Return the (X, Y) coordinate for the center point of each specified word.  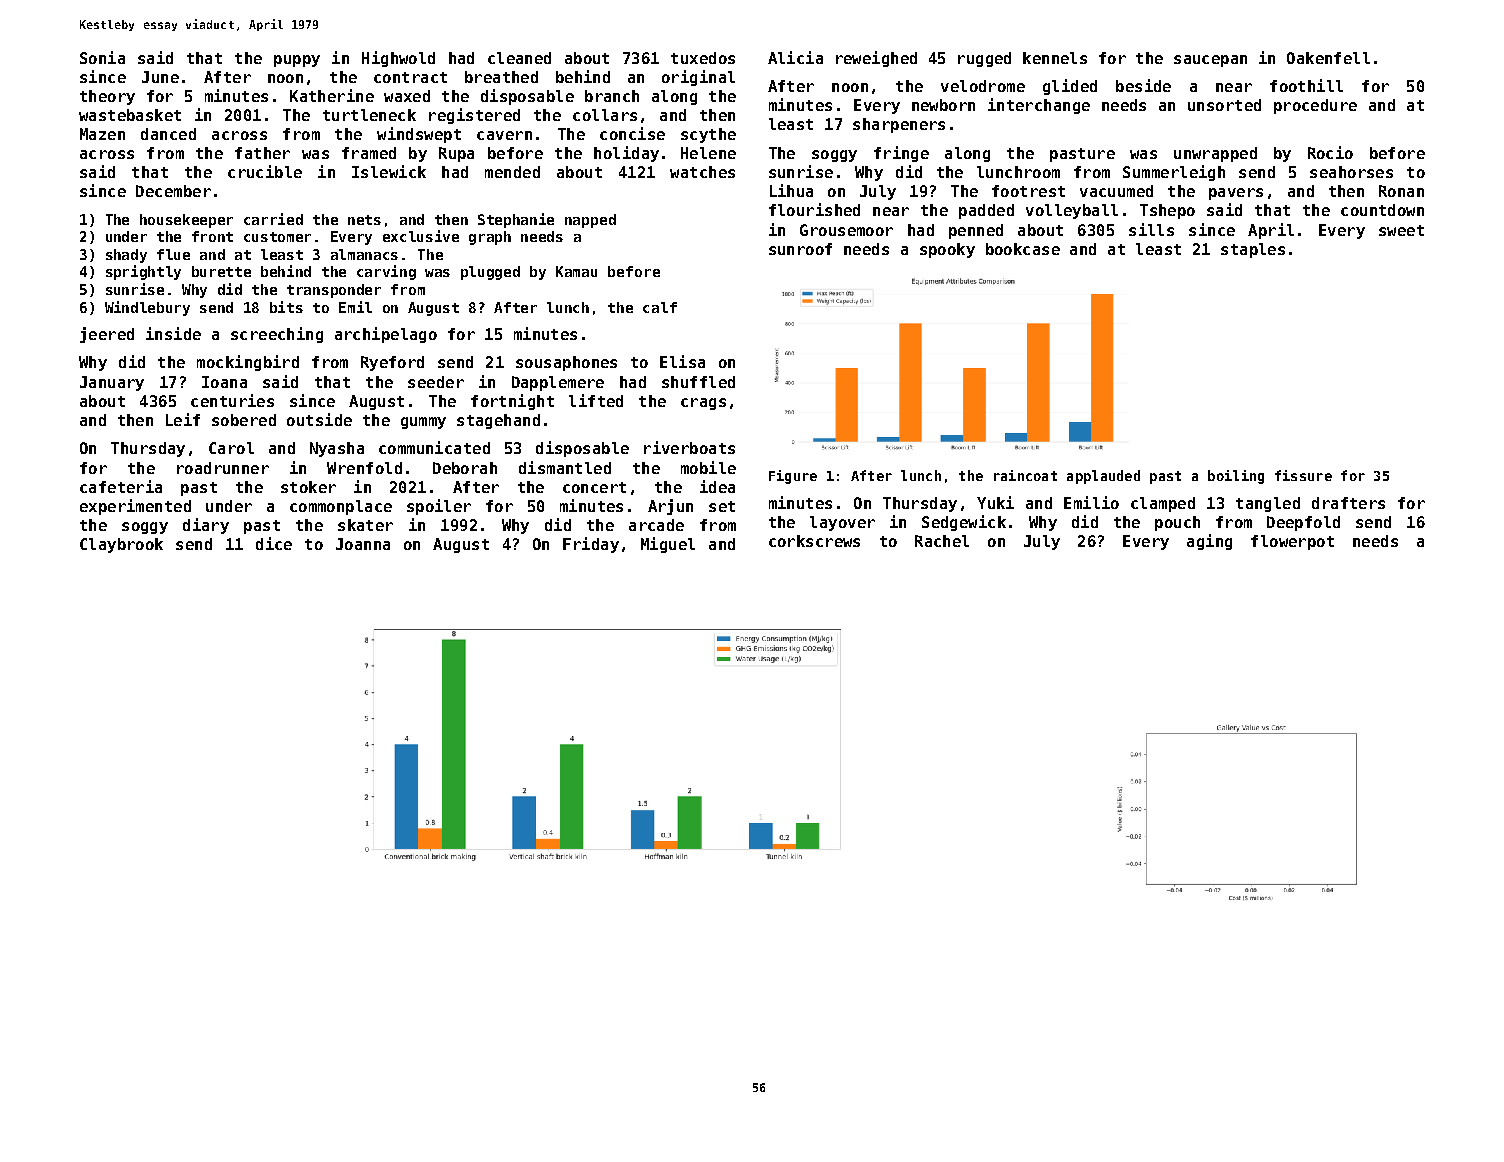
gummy (423, 423)
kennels (1055, 58)
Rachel (942, 541)
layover (842, 523)
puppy (297, 61)
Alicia (795, 57)
